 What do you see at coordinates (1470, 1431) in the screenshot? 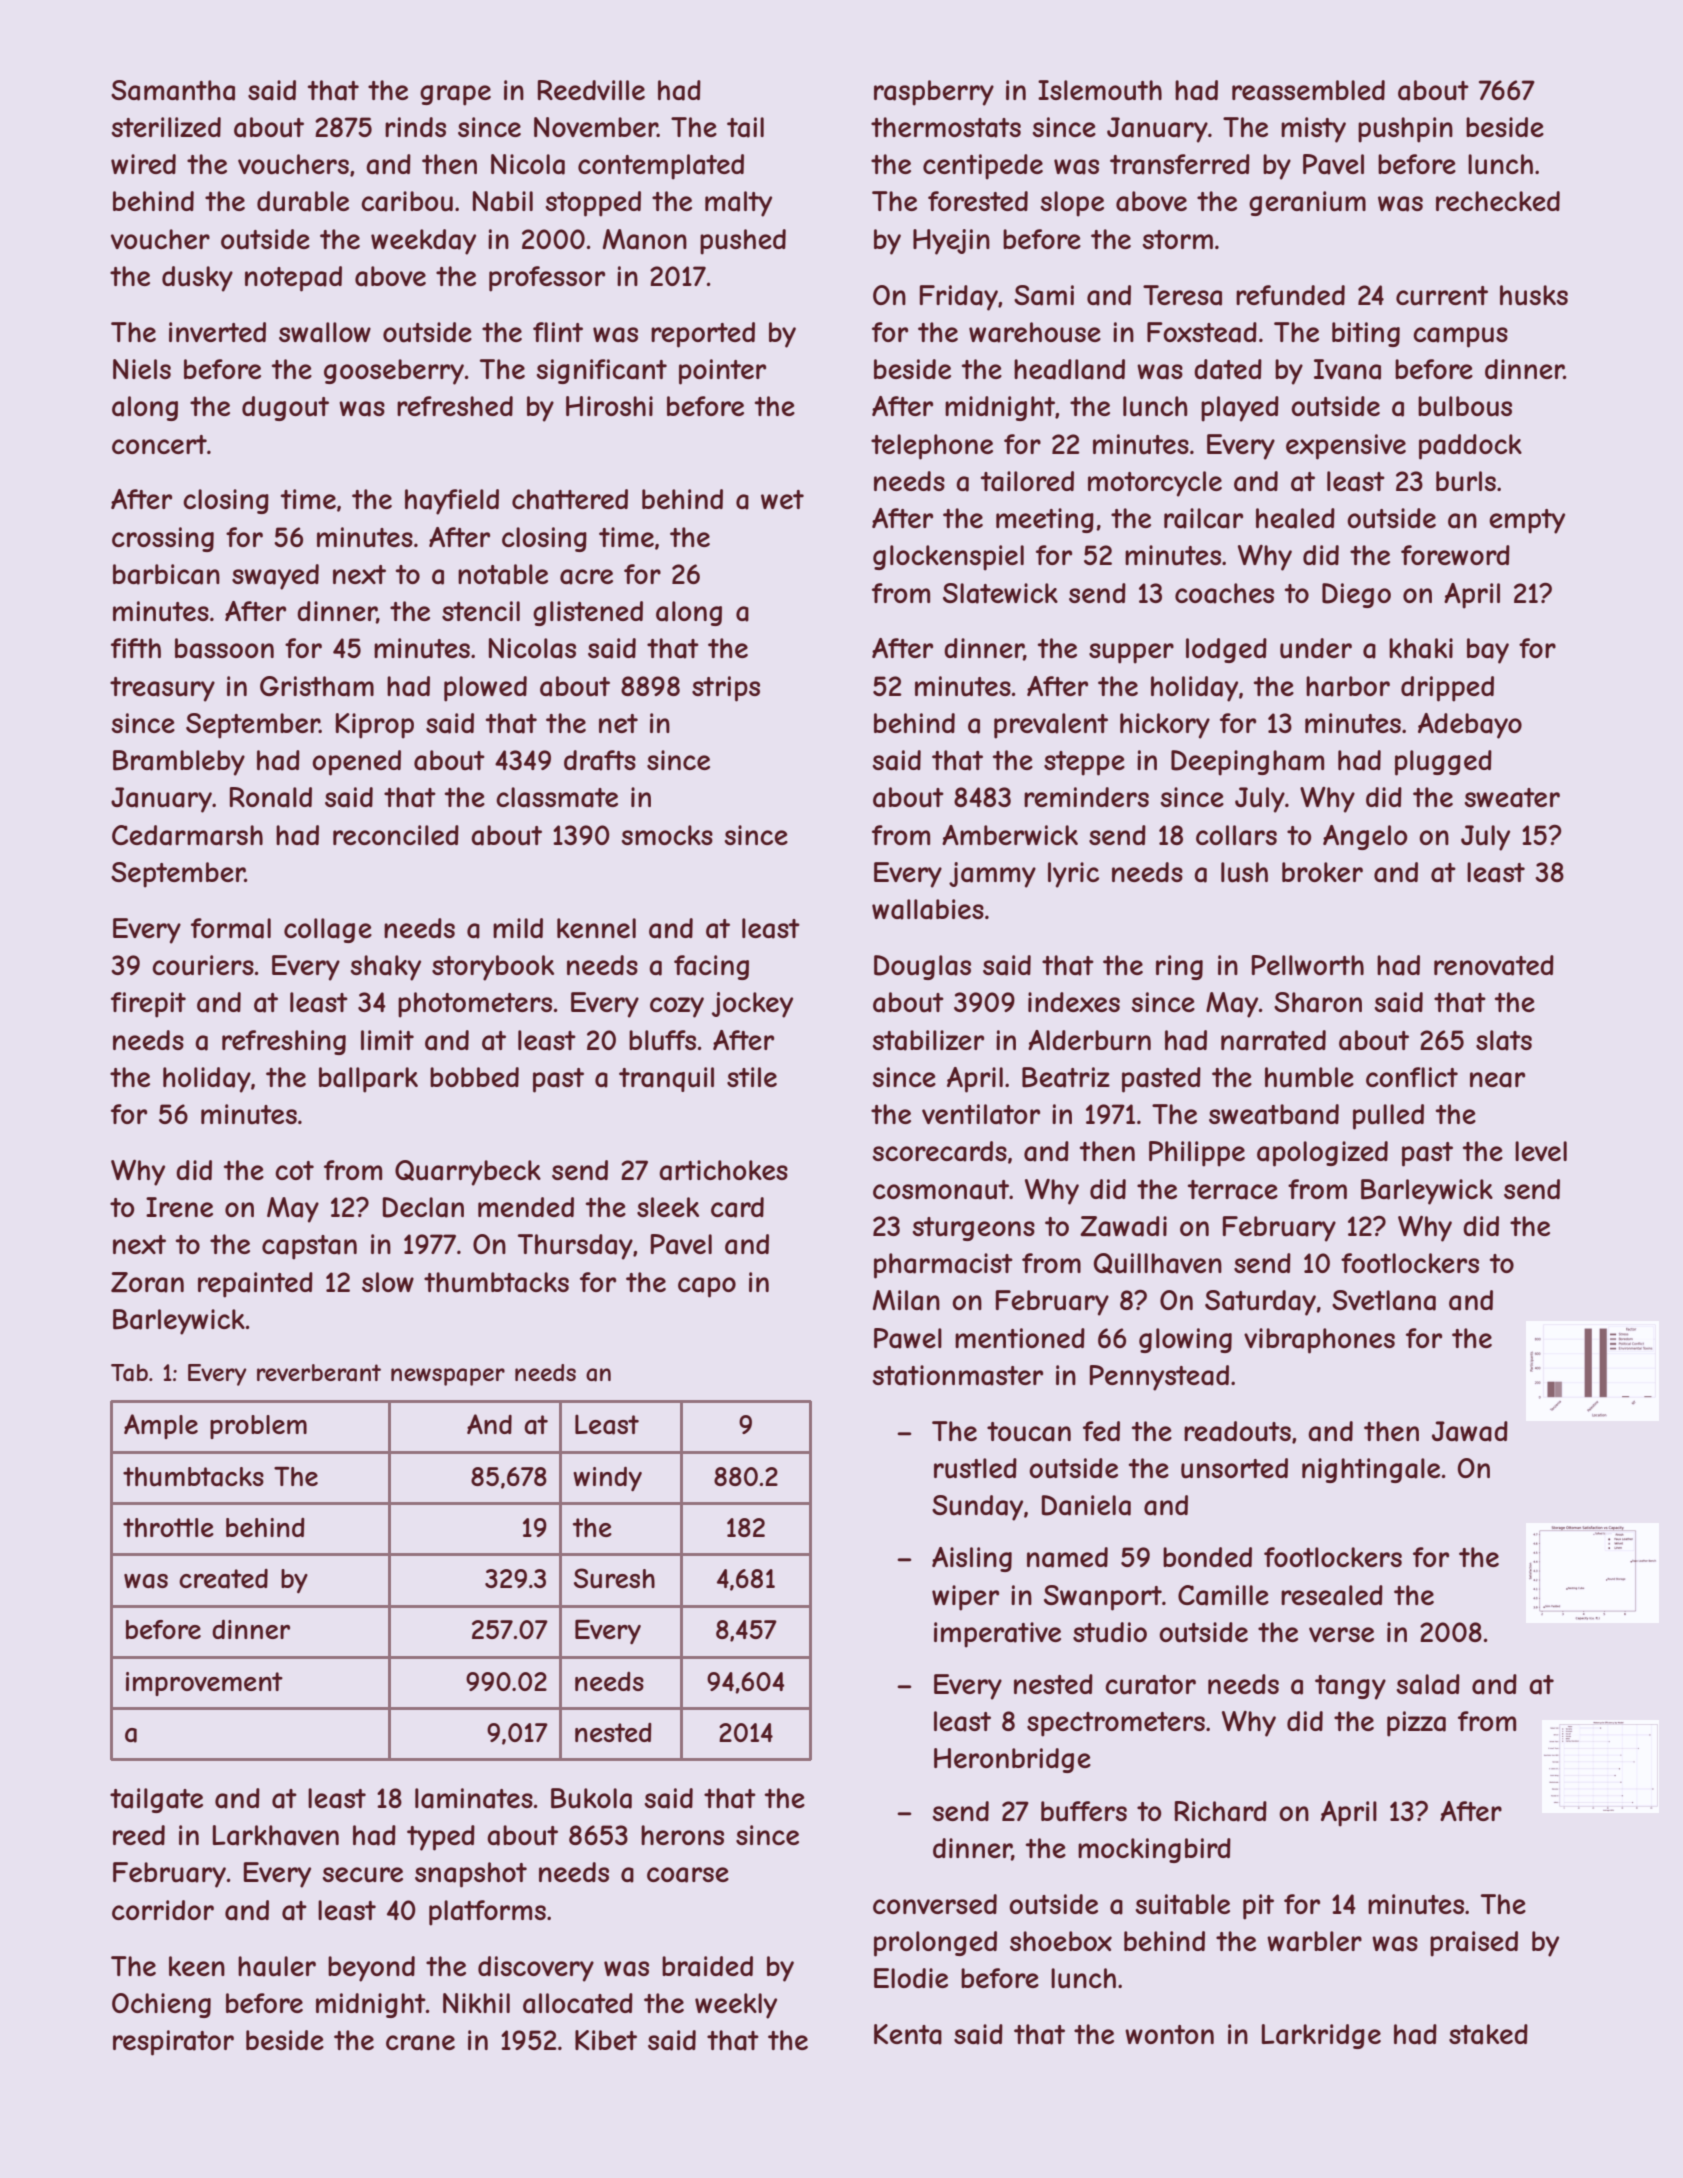
I see `Jawad` at bounding box center [1470, 1431].
